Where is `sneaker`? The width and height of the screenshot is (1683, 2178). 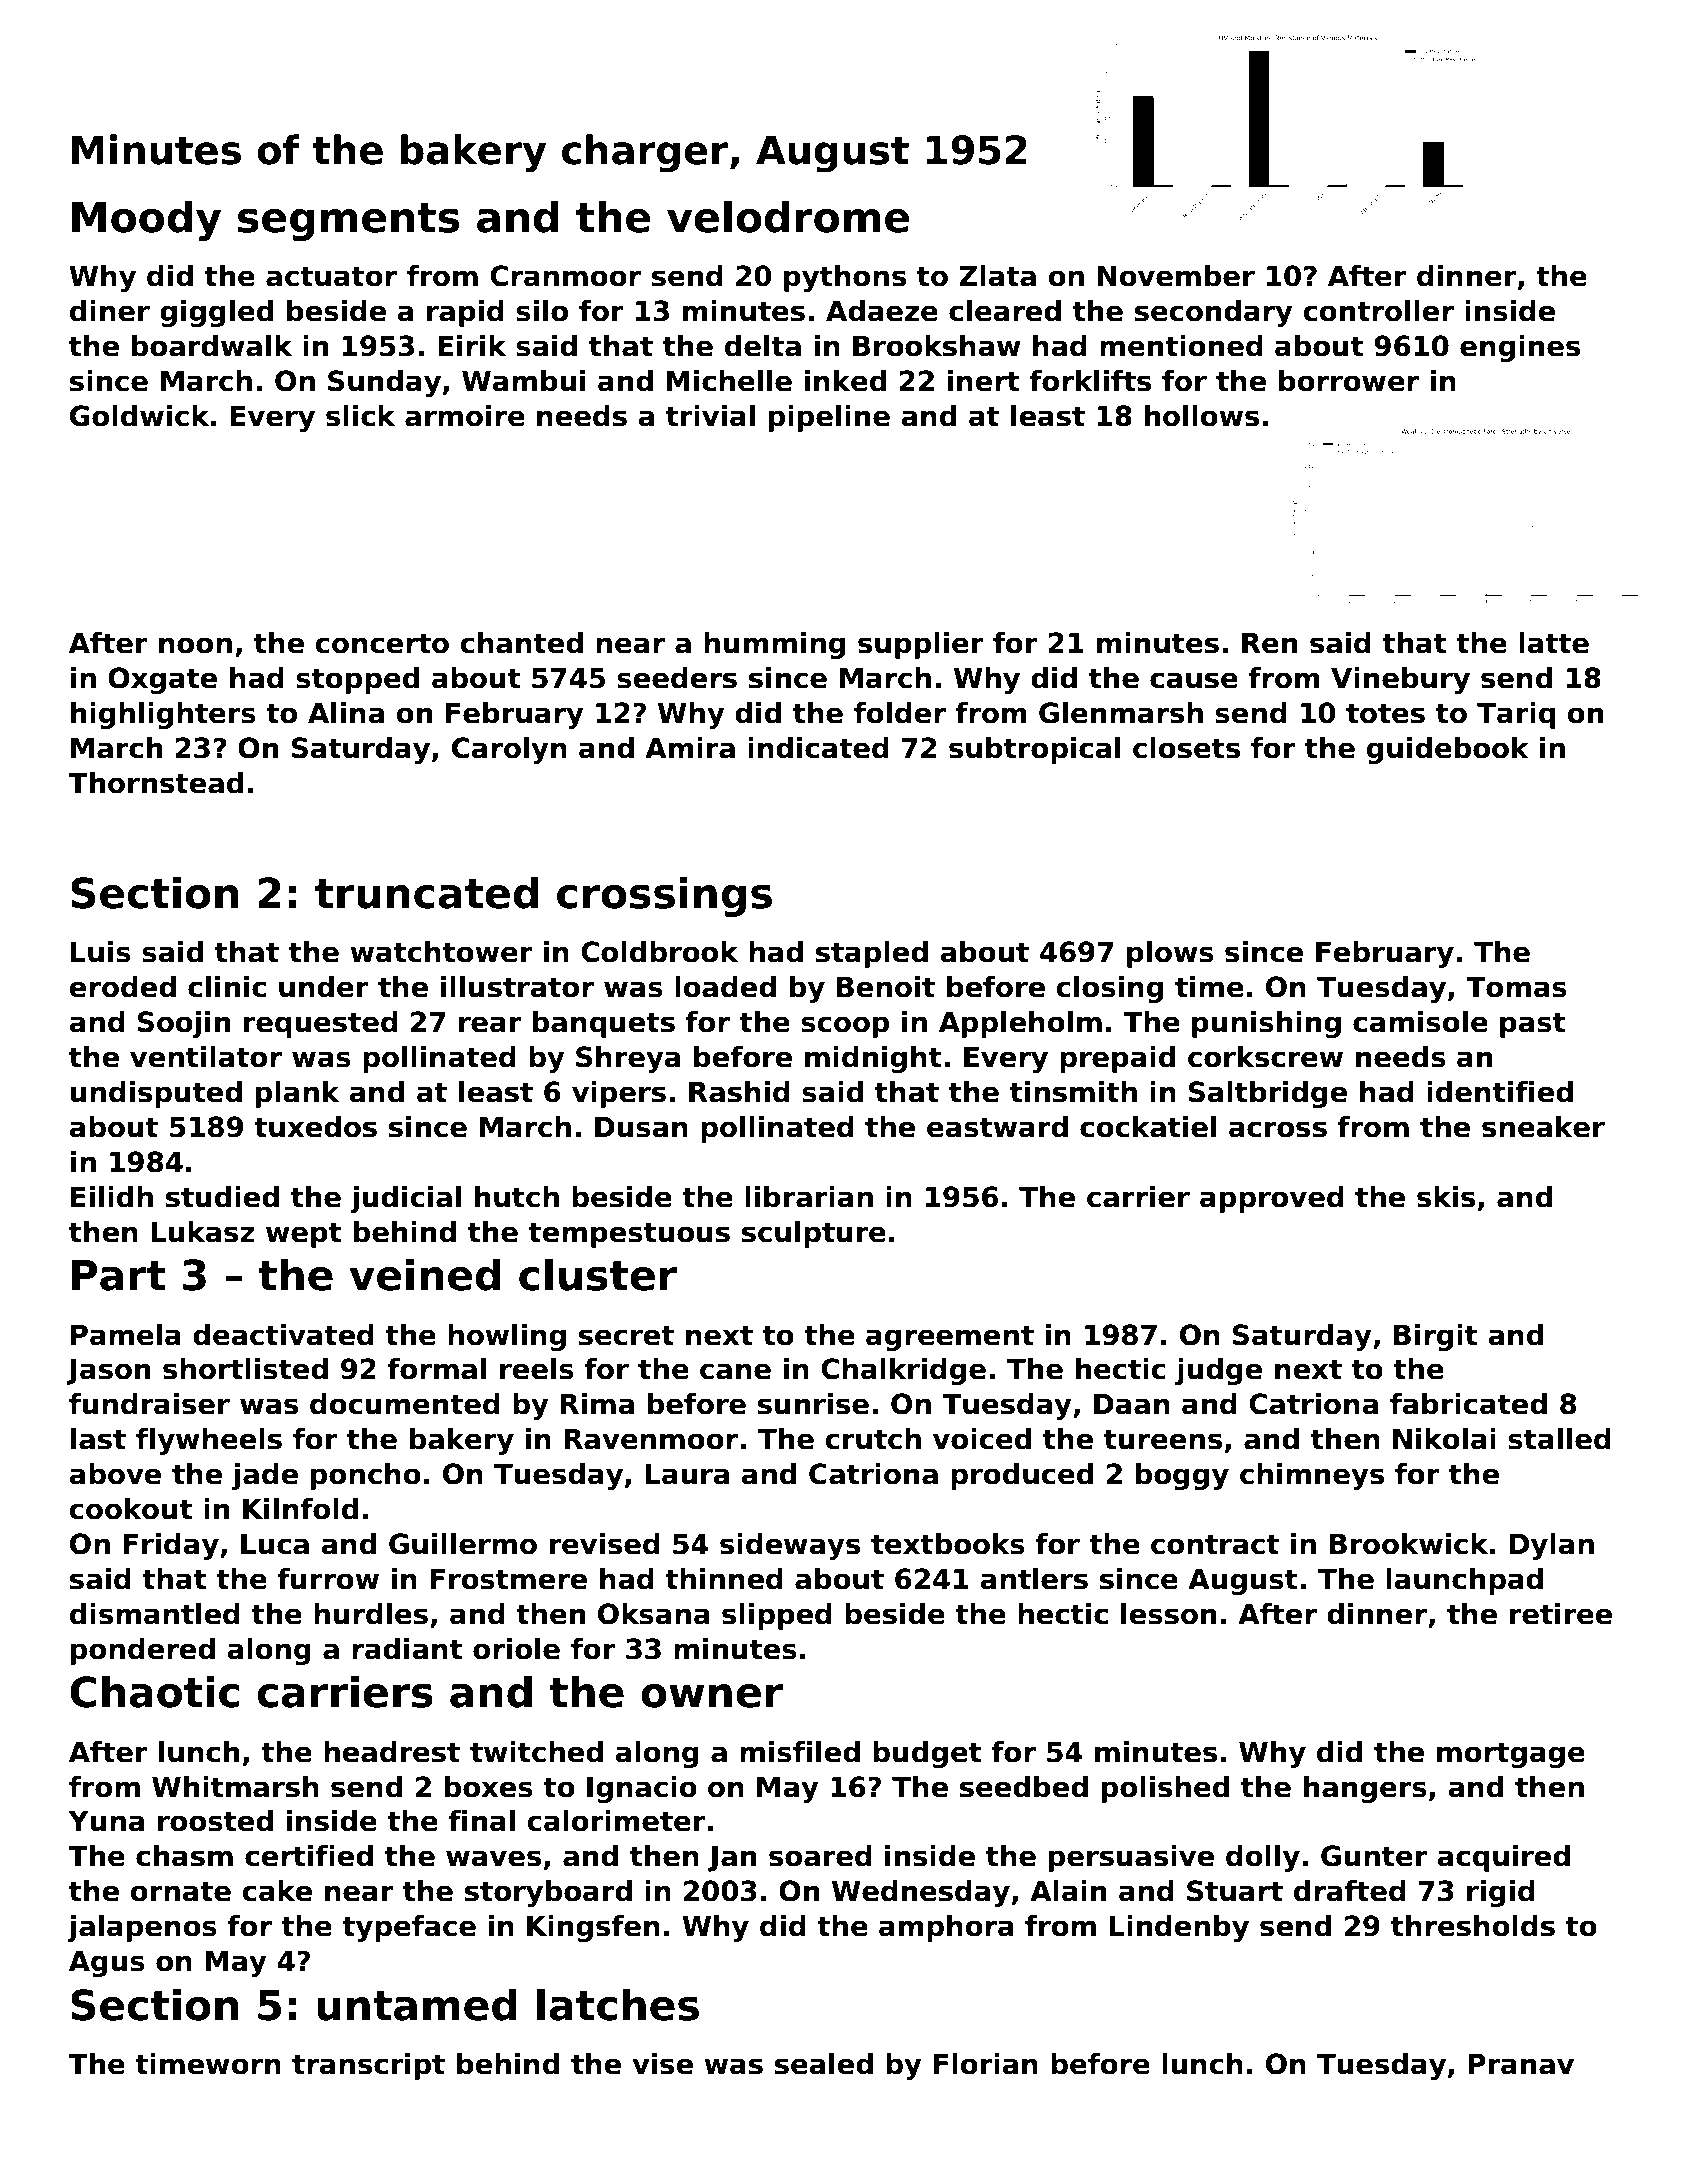
sneaker is located at coordinates (1543, 1127).
